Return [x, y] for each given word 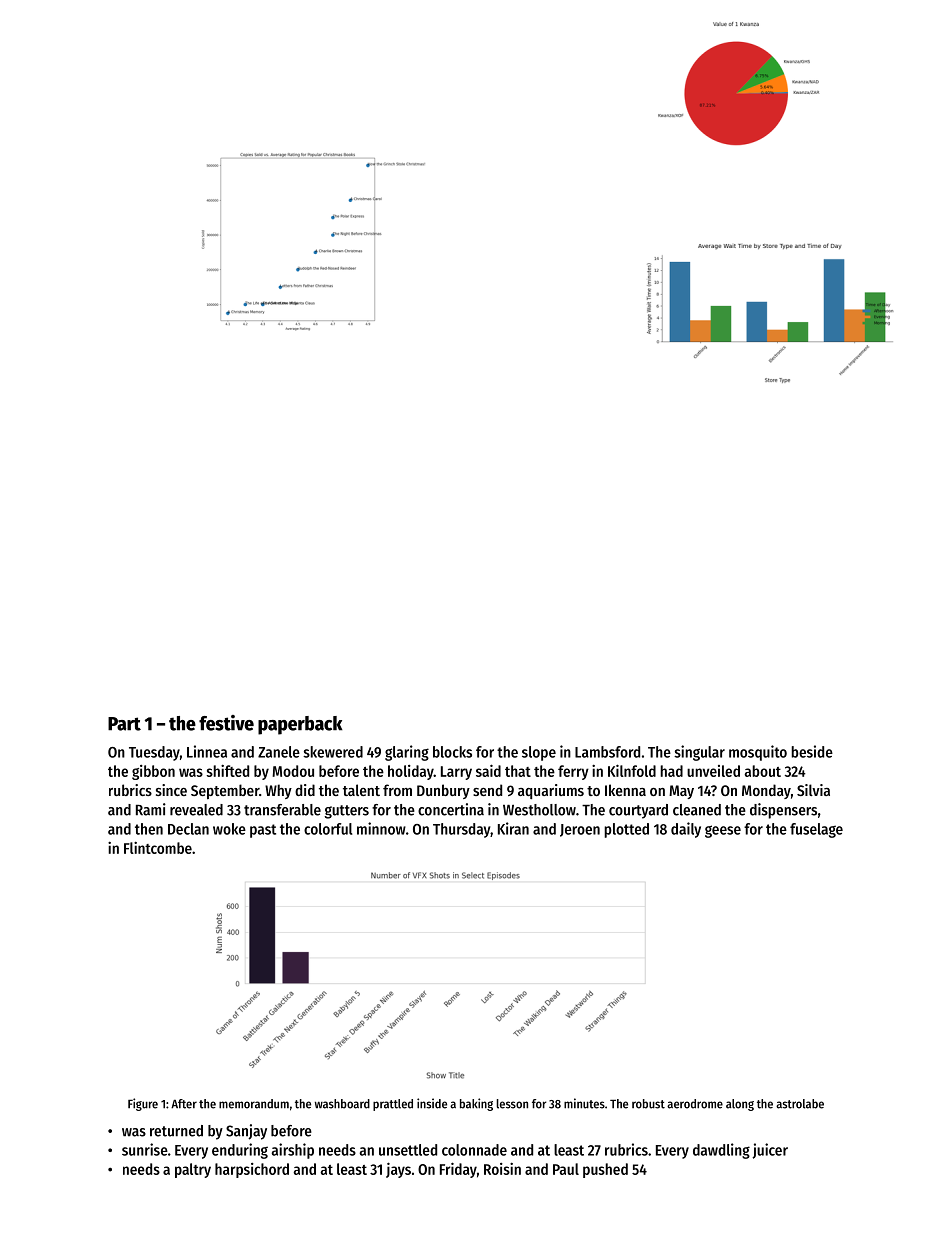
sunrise [145, 1149]
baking [476, 1104]
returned [176, 1131]
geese [723, 831]
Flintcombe [158, 848]
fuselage [816, 830]
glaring [407, 753]
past [263, 831]
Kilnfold [632, 770]
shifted [227, 771]
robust [648, 1104]
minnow [381, 828]
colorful [328, 829]
